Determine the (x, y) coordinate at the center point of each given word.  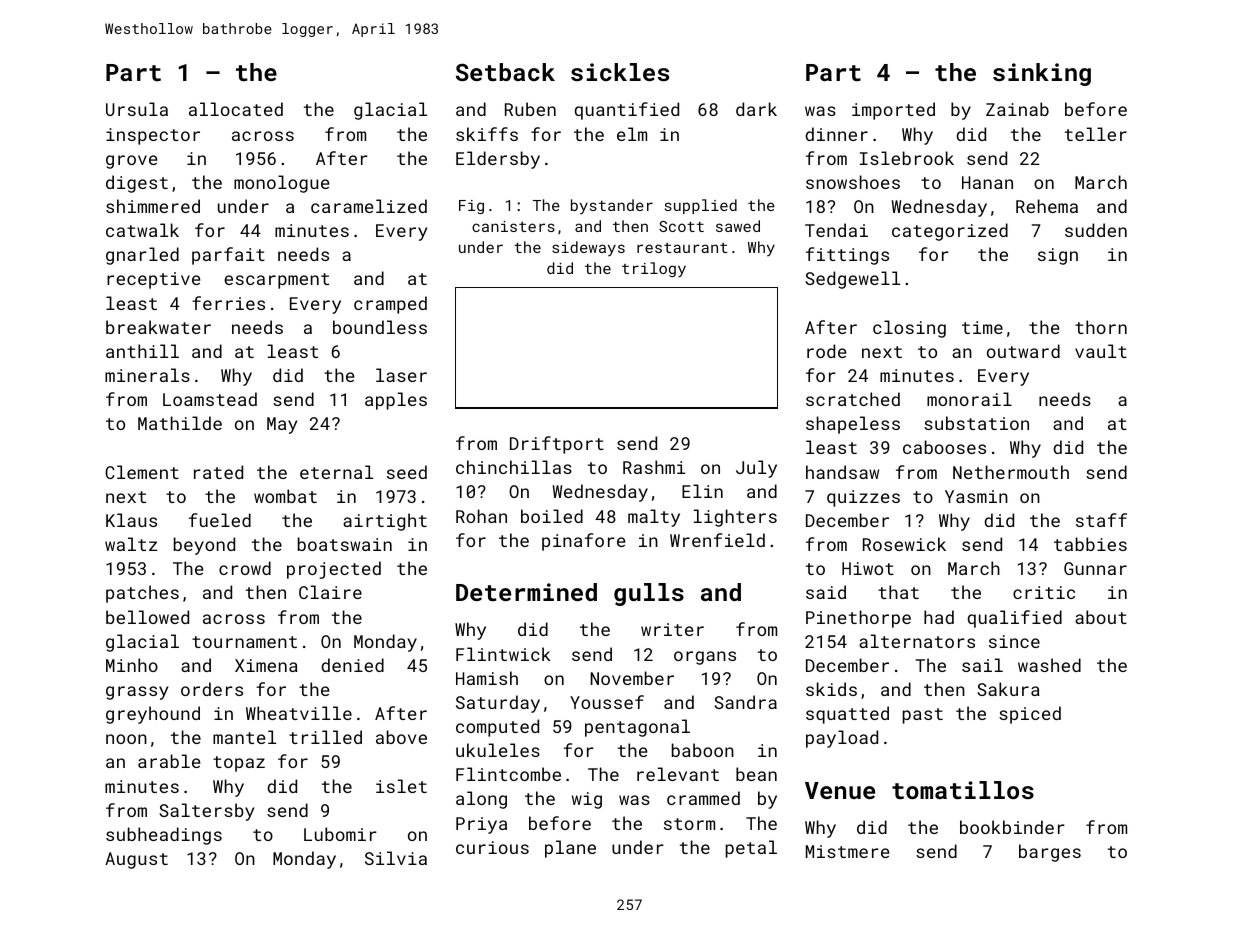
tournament (244, 642)
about (1101, 617)
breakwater (158, 327)
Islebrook (907, 158)
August (136, 860)
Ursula (137, 109)
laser (401, 375)
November (632, 678)
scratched (853, 399)
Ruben (530, 109)
